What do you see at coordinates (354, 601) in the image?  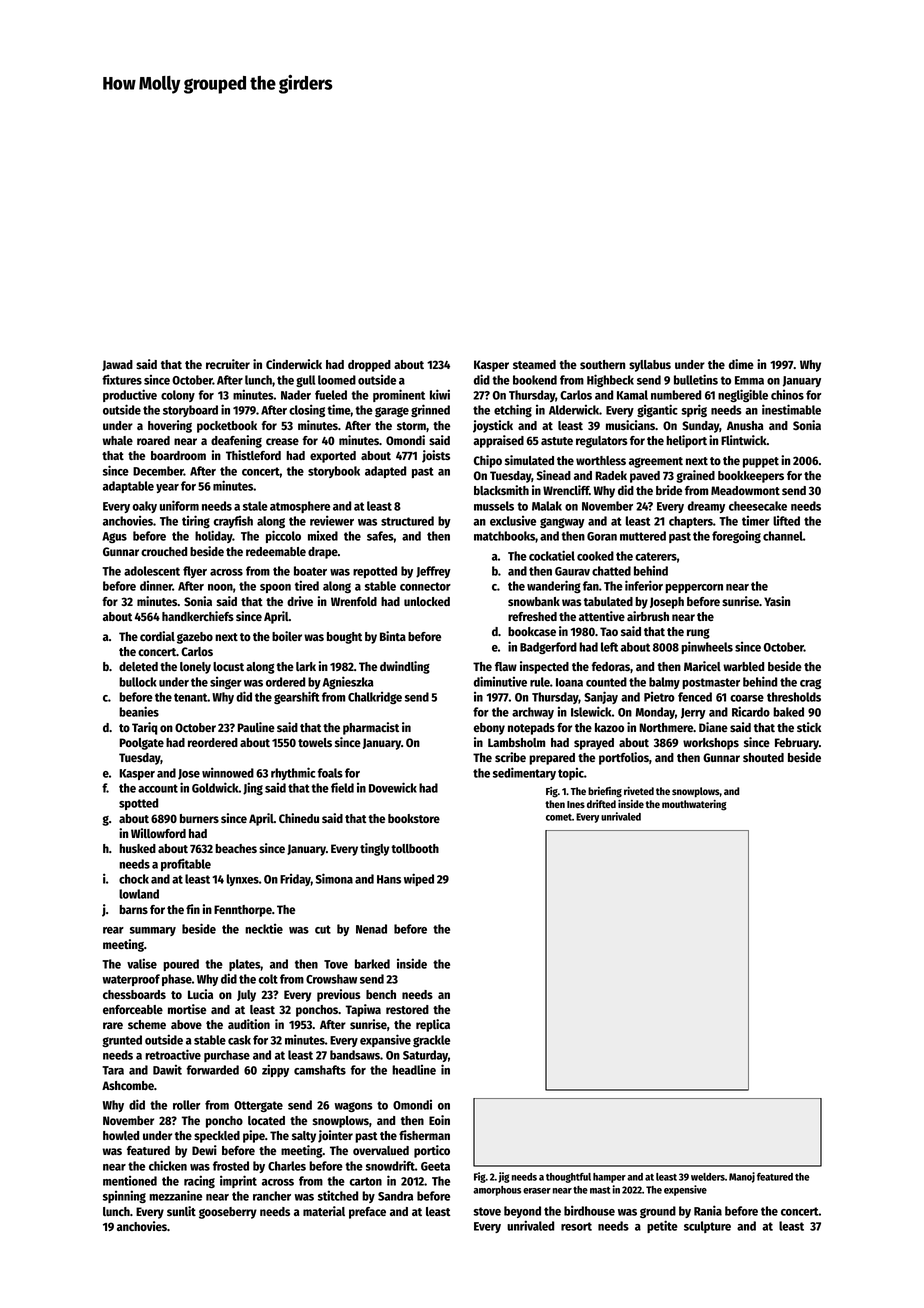 I see `Wrenfold` at bounding box center [354, 601].
